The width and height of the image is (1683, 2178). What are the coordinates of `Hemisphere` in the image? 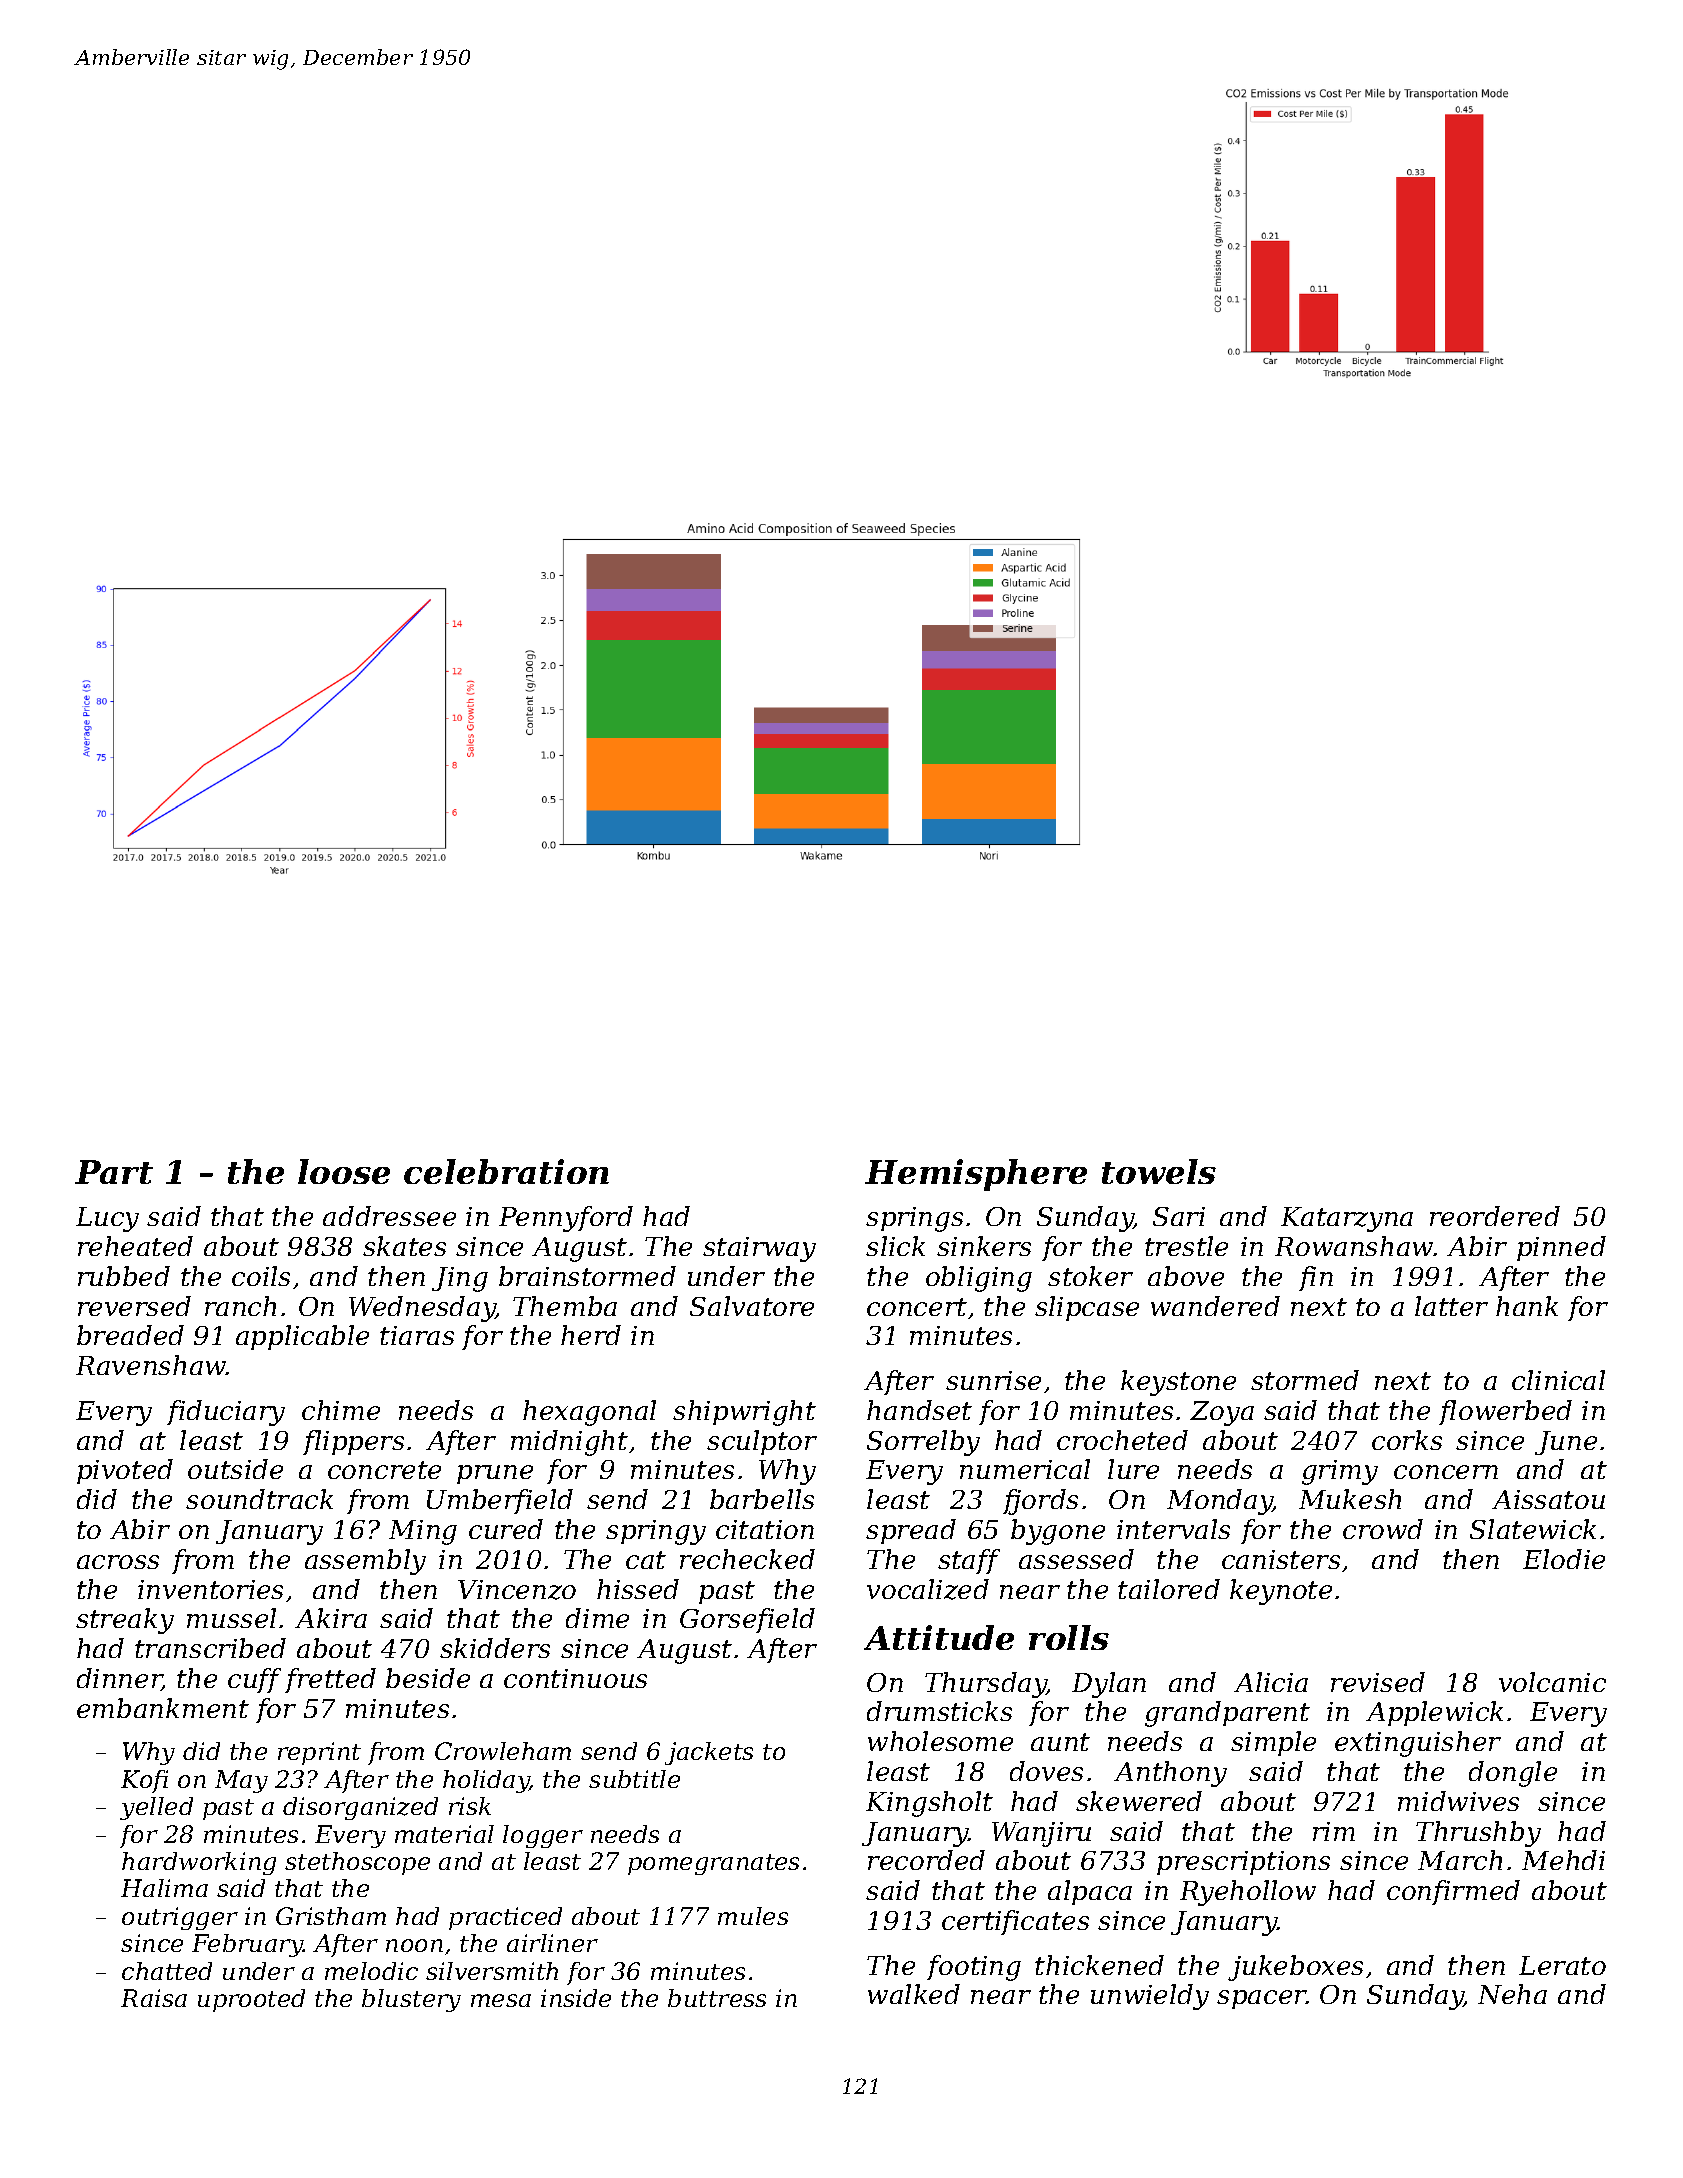 It's located at (976, 1175).
